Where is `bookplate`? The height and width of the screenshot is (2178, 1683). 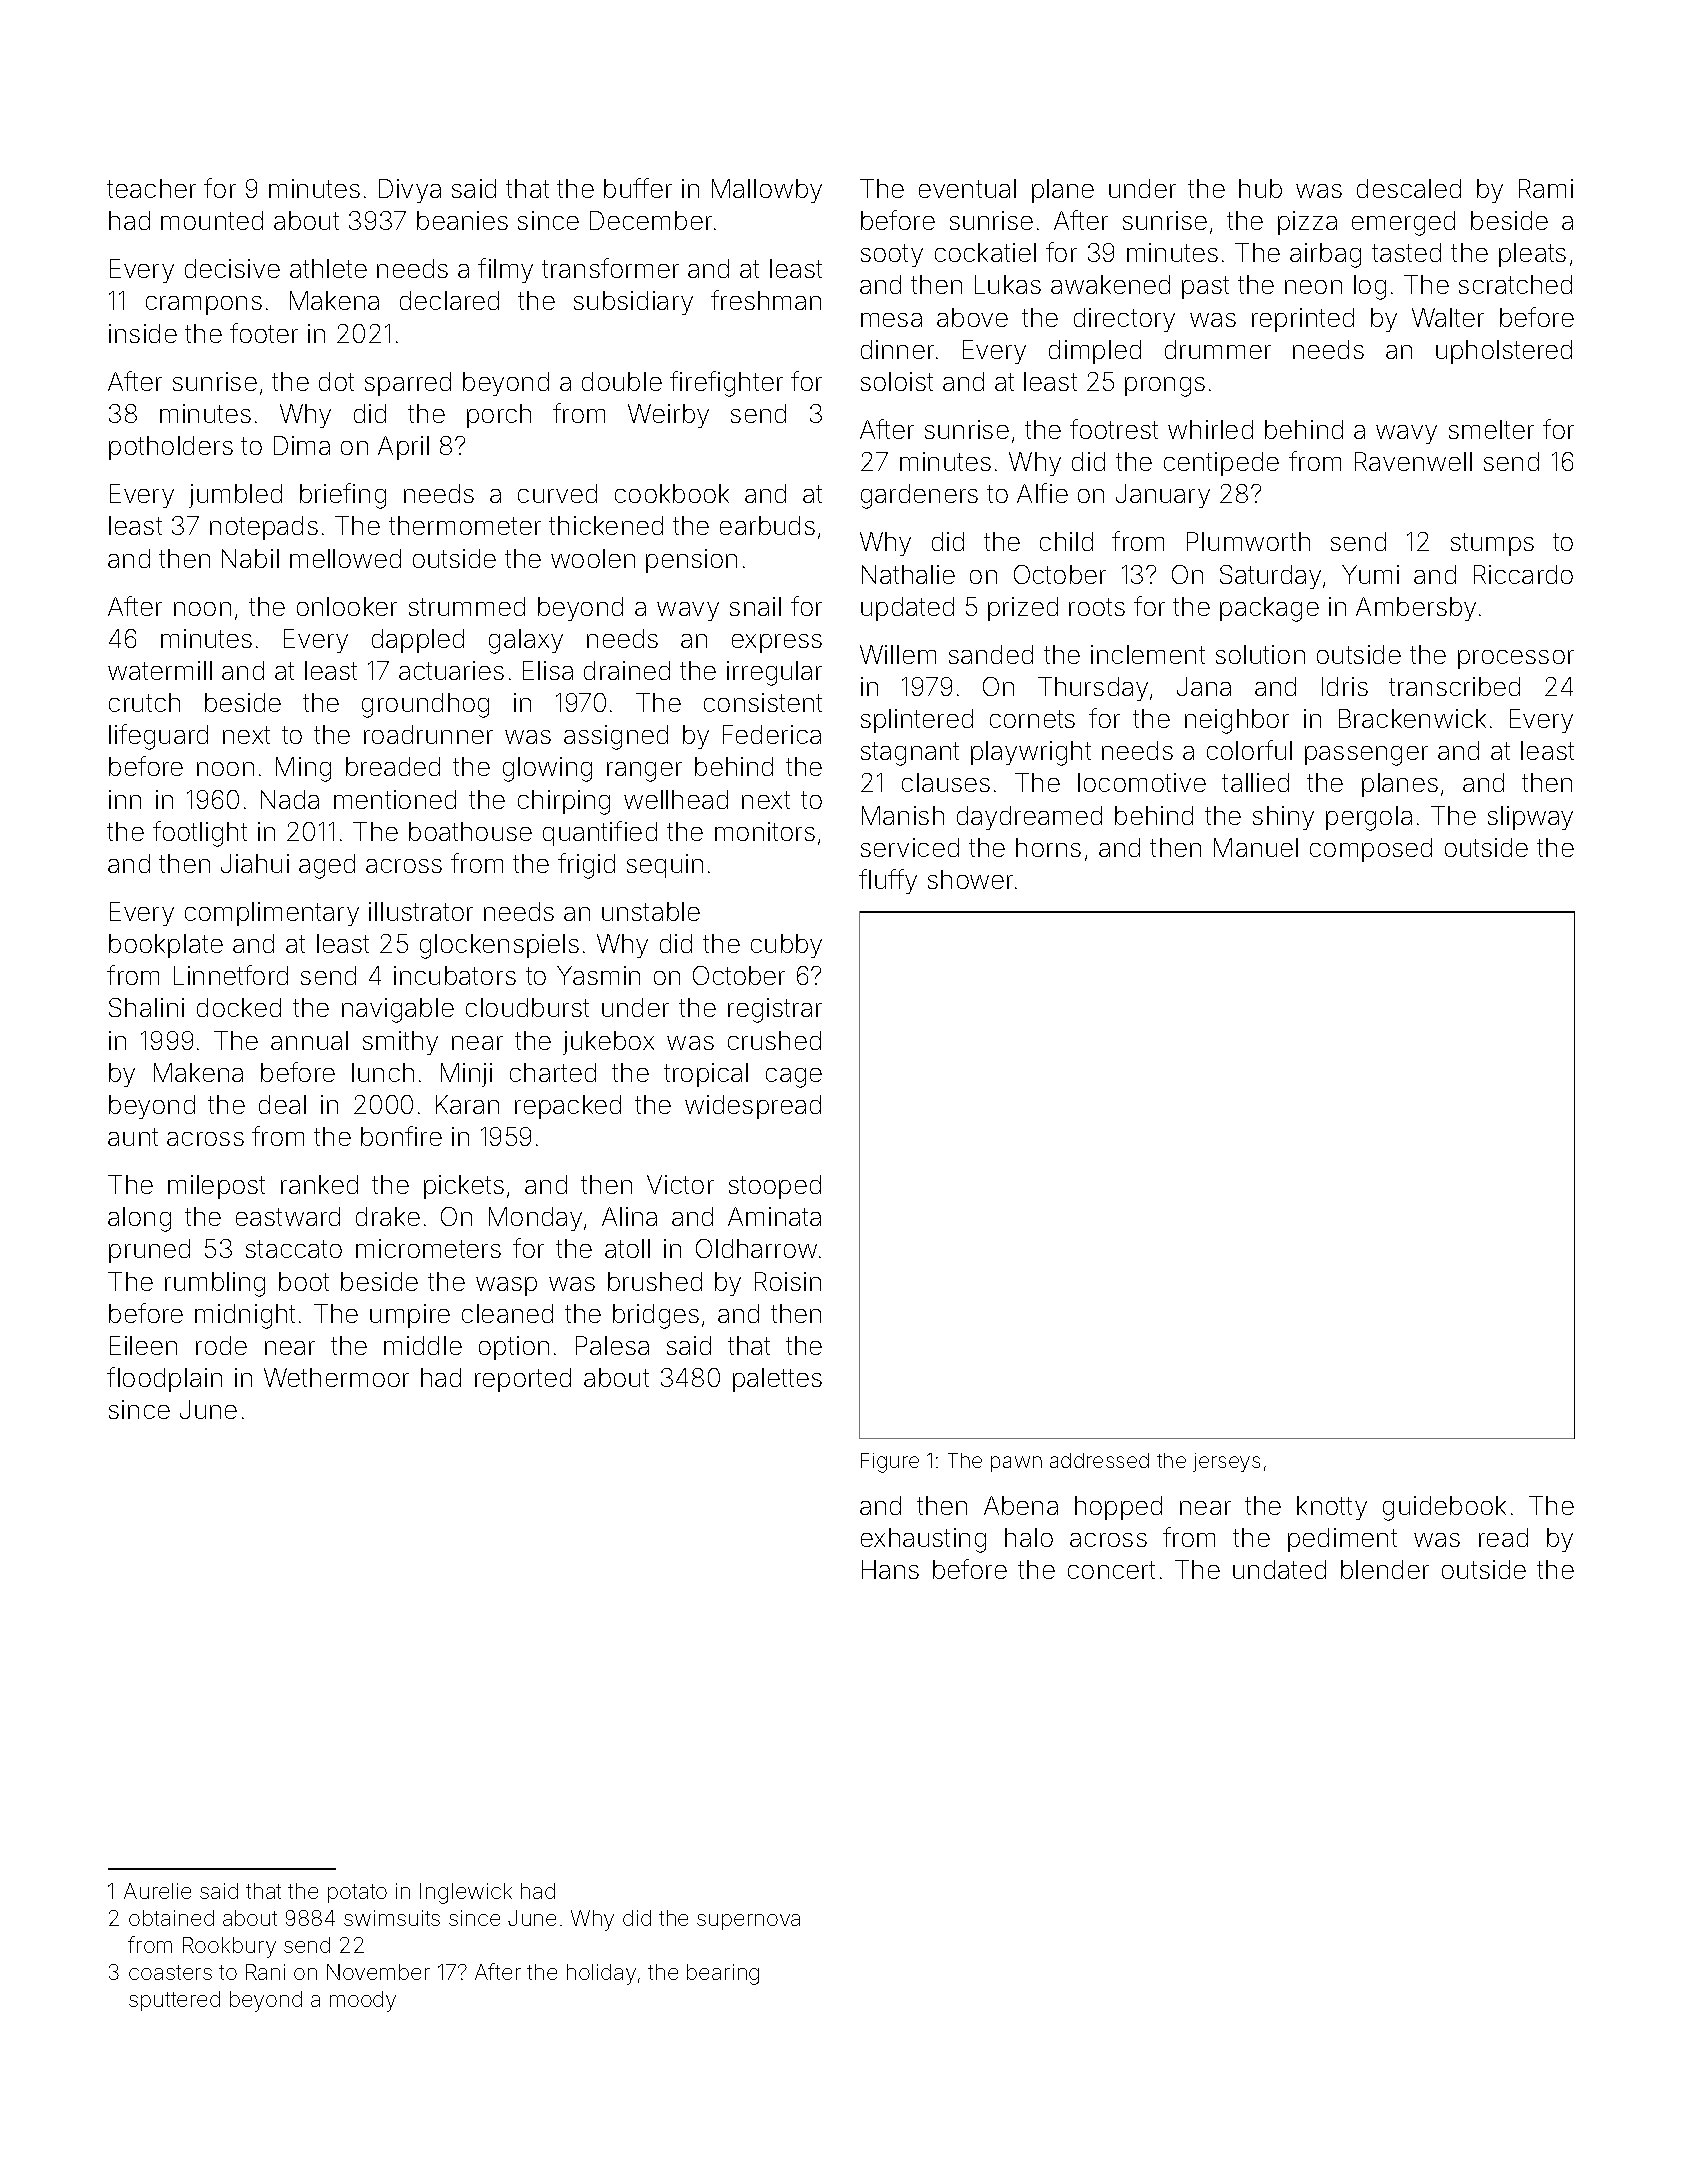 bookplate is located at coordinates (166, 946).
